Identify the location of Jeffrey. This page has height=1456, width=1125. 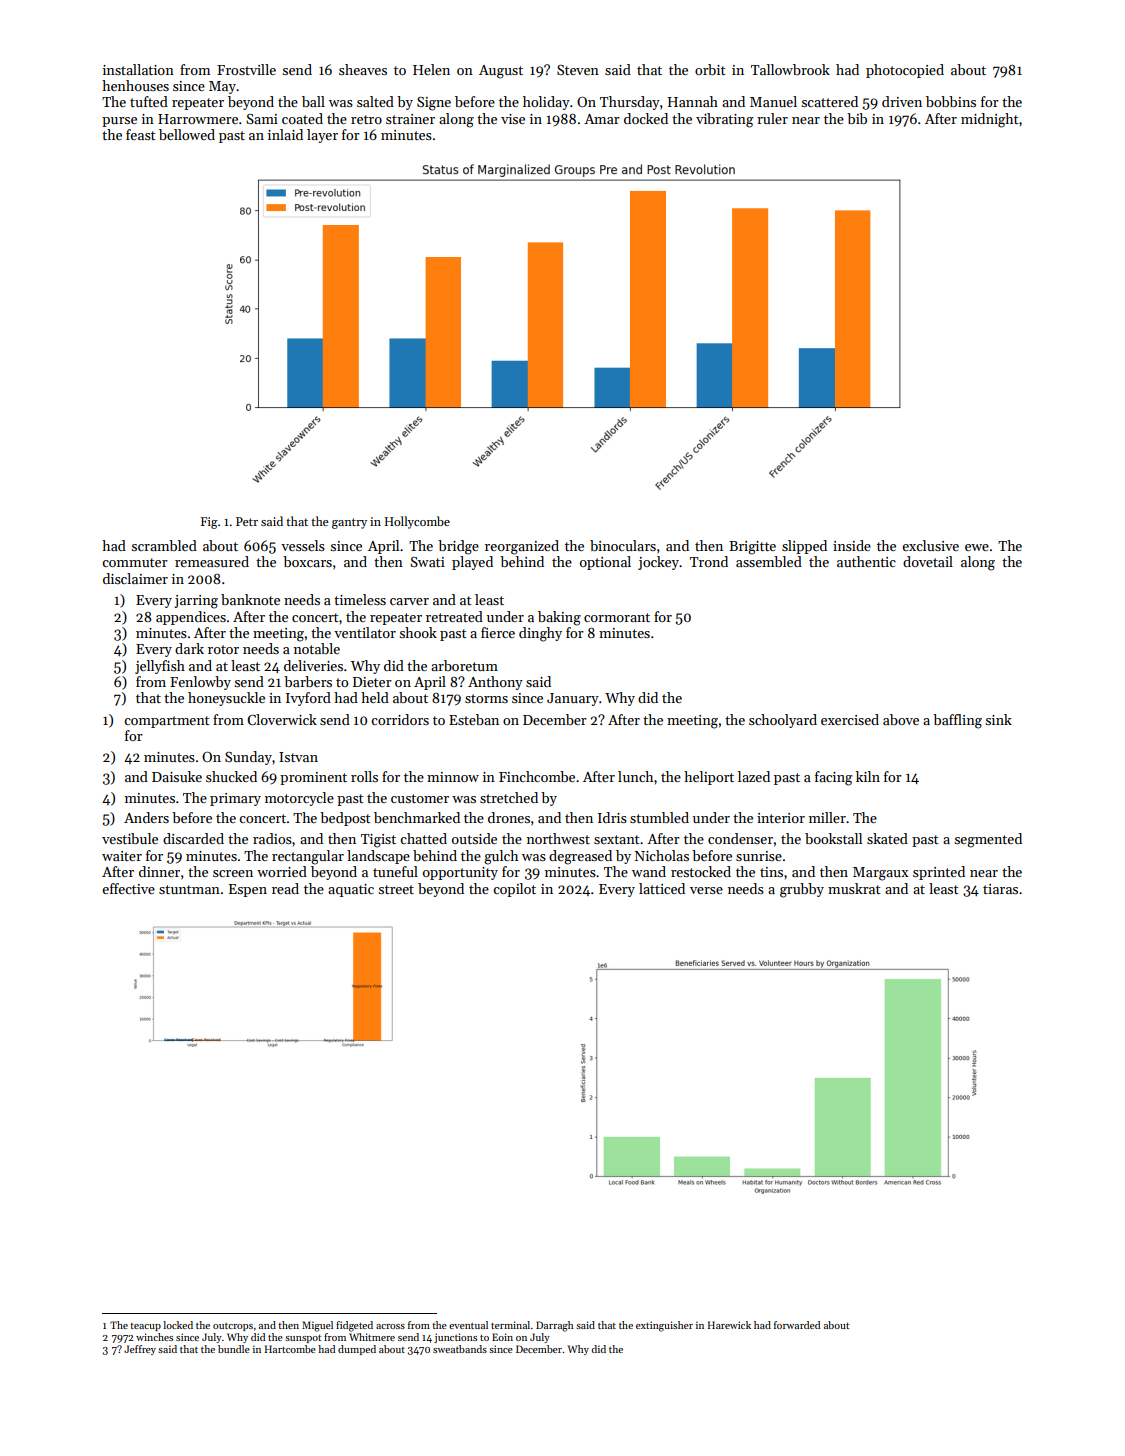
(140, 1350).
